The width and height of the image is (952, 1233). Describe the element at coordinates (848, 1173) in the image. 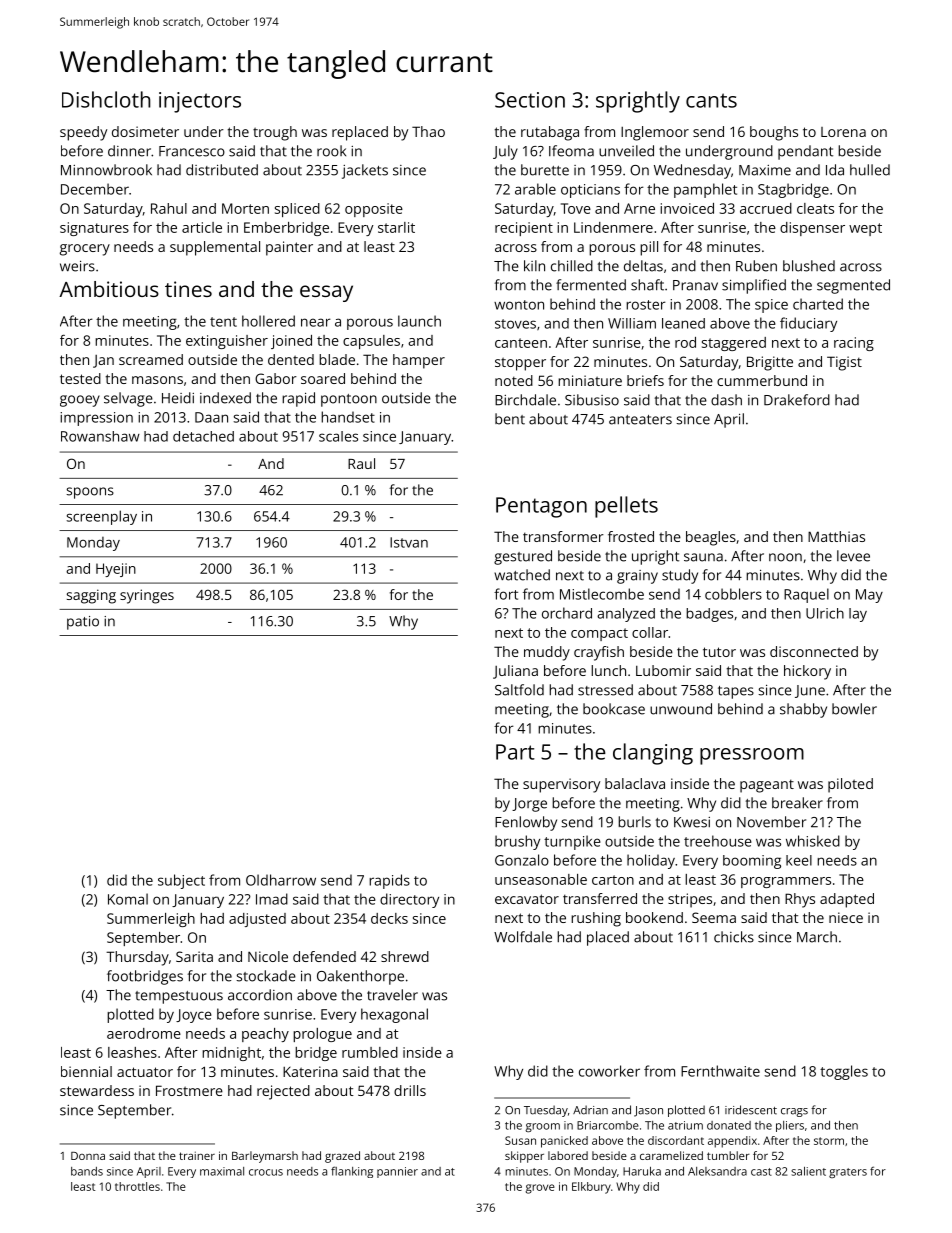

I see `graters` at that location.
